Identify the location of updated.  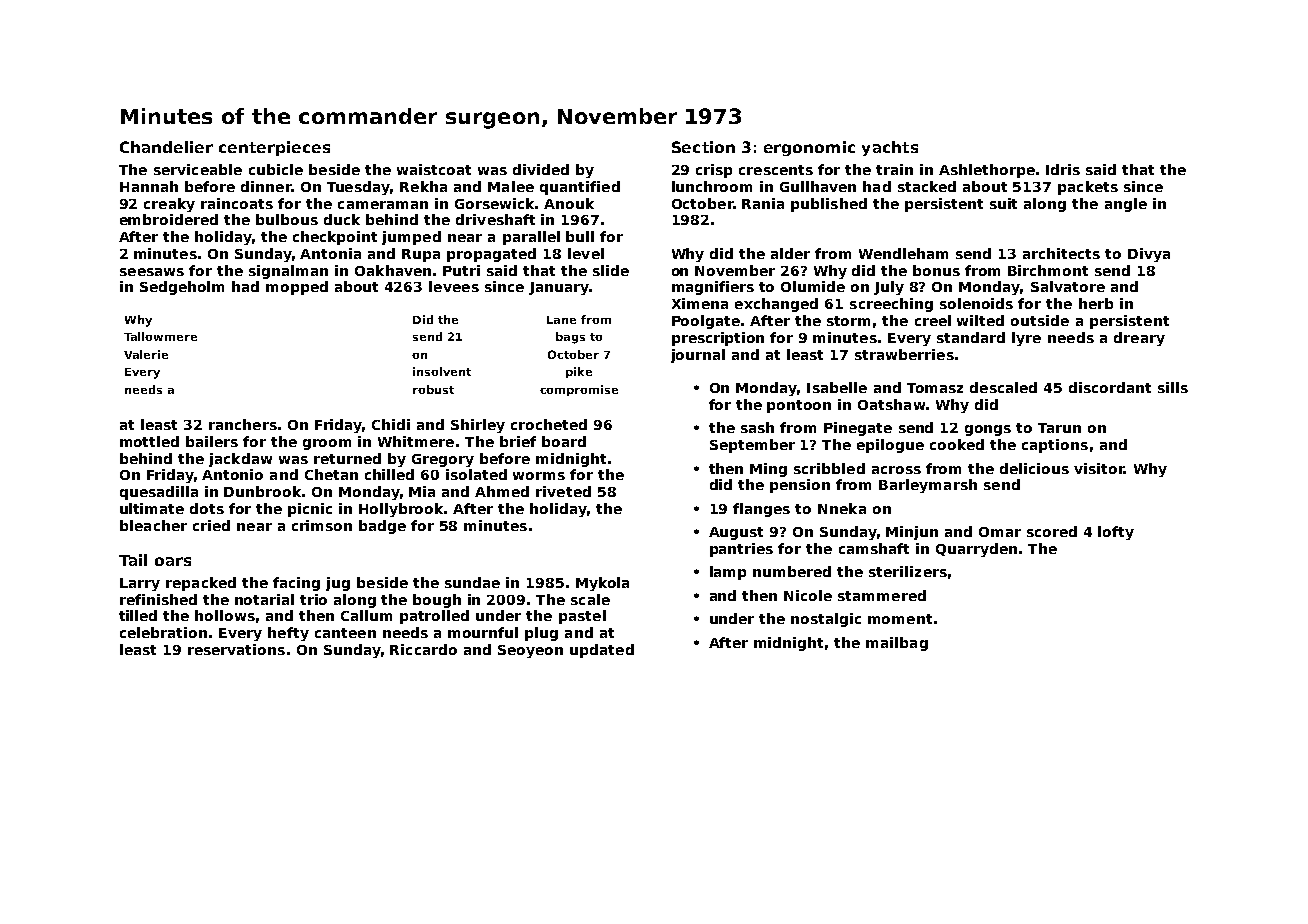
(602, 651).
